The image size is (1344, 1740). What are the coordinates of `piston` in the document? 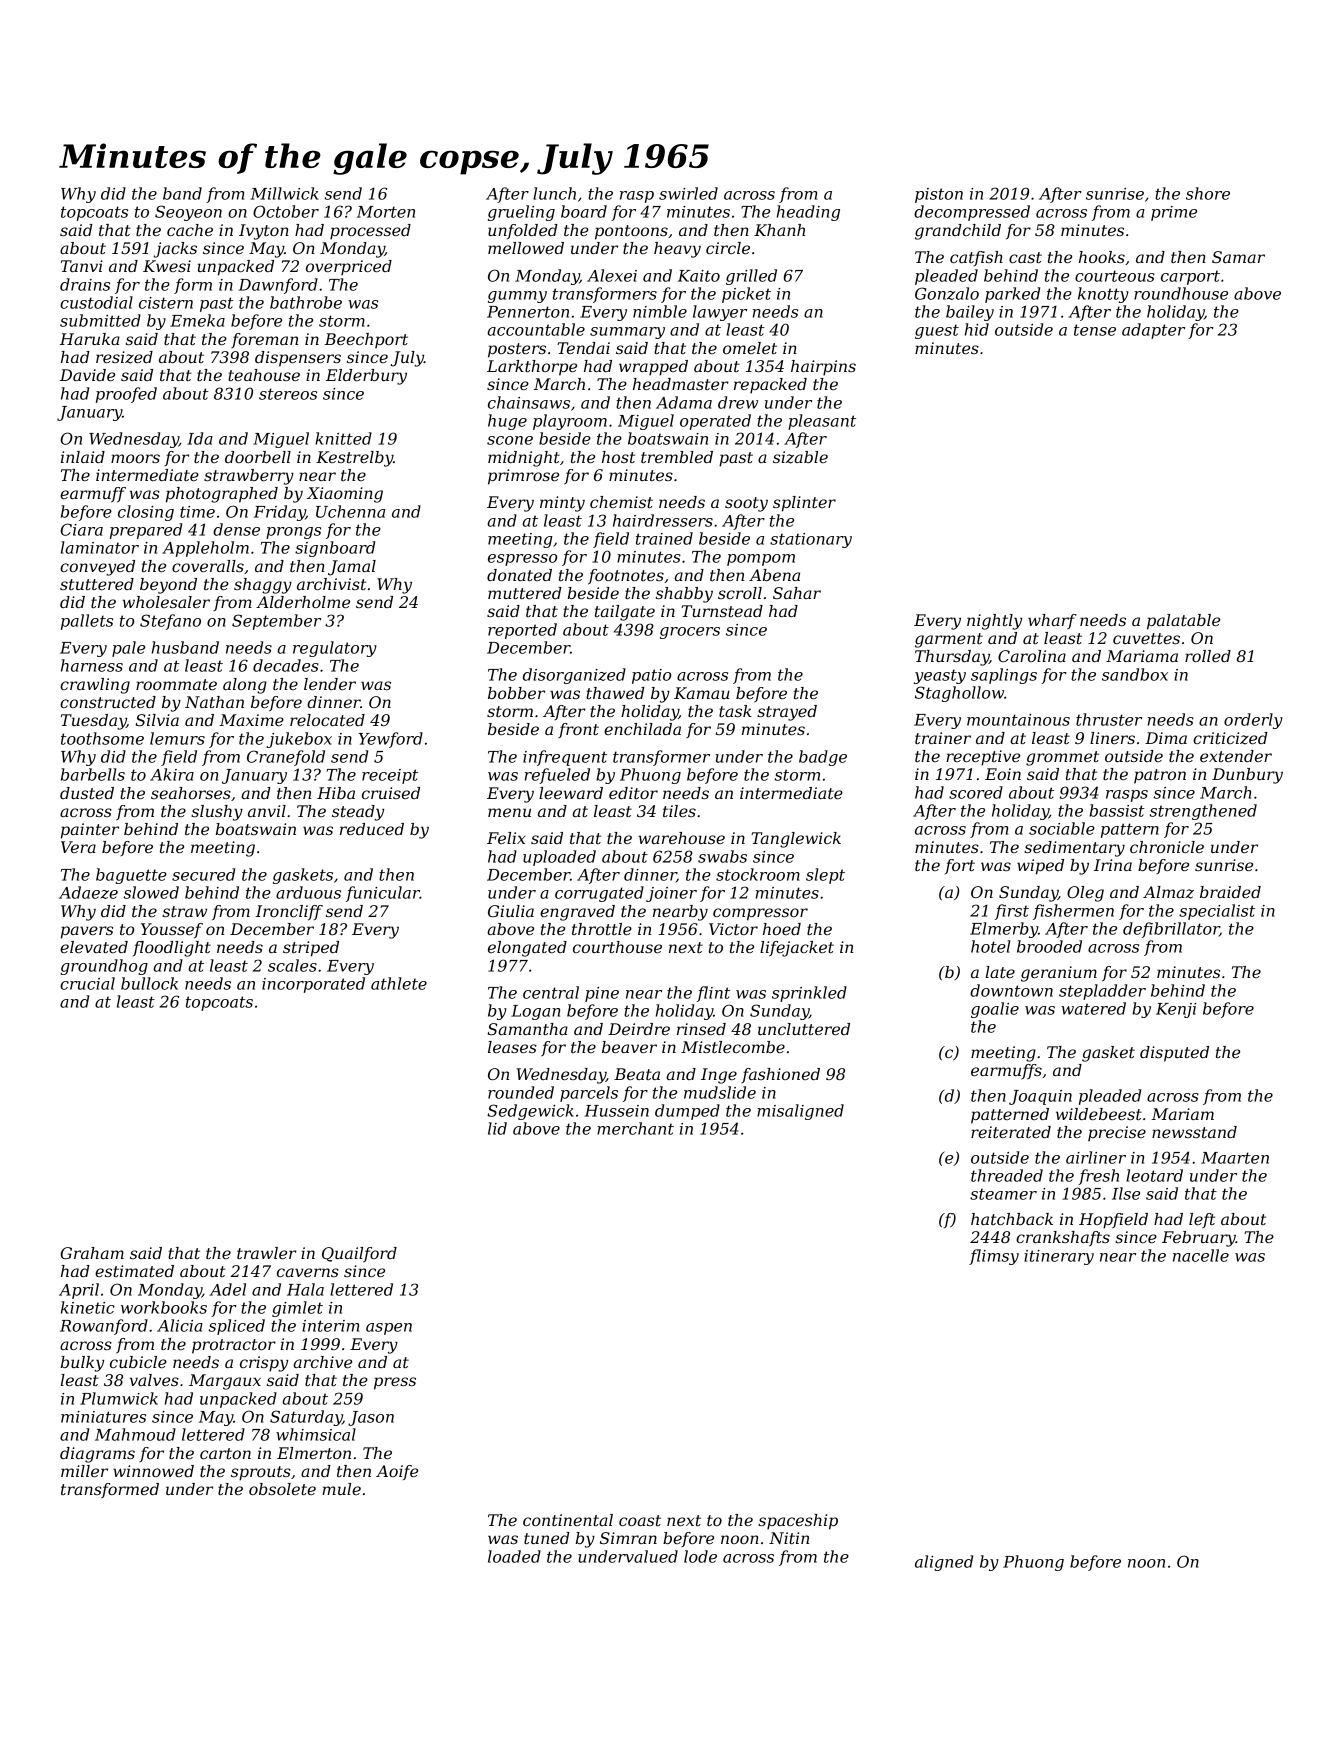 It's located at (939, 195).
